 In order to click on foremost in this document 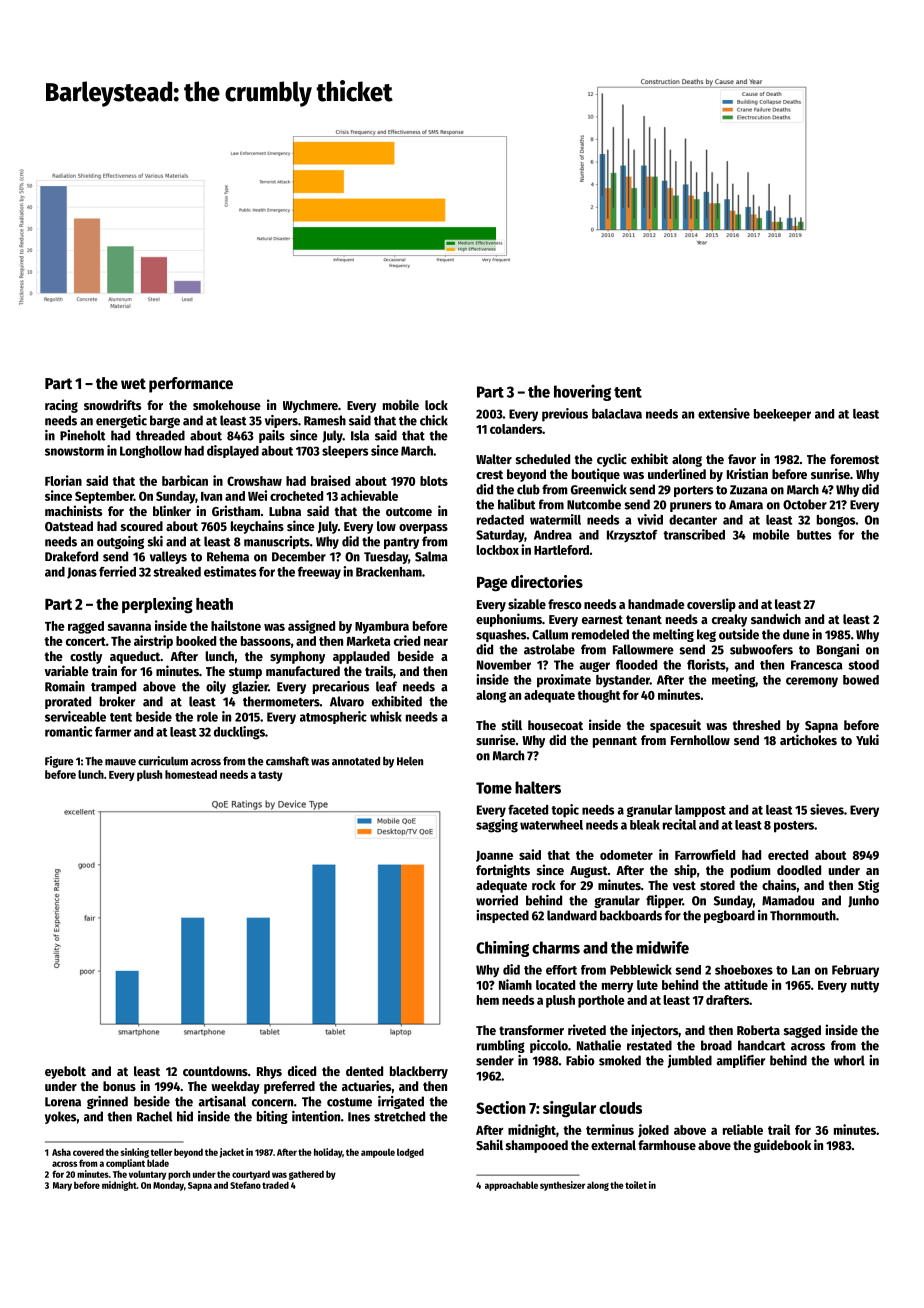, I will do `click(854, 459)`.
